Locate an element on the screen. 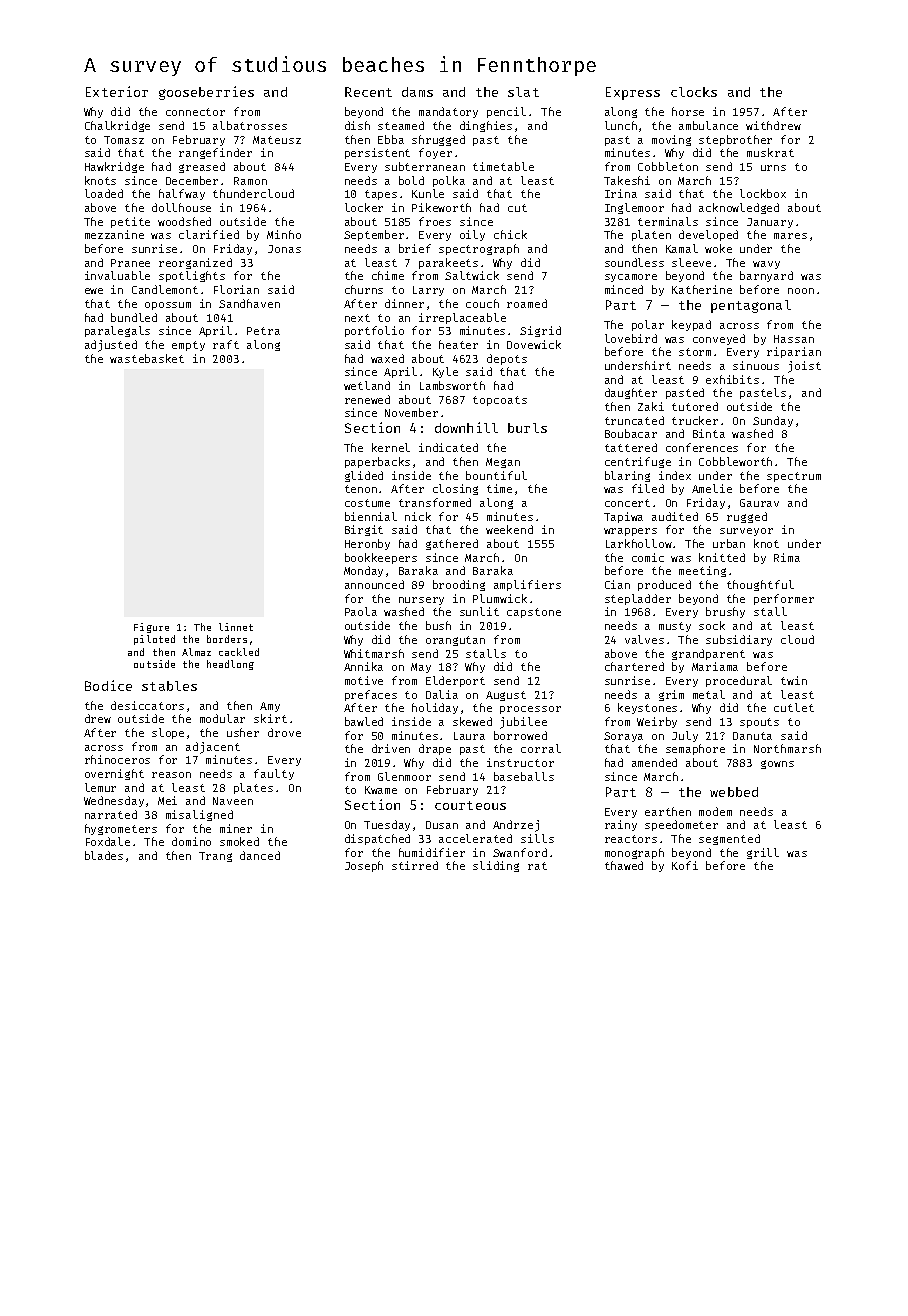 This screenshot has height=1316, width=908. November is located at coordinates (411, 412).
